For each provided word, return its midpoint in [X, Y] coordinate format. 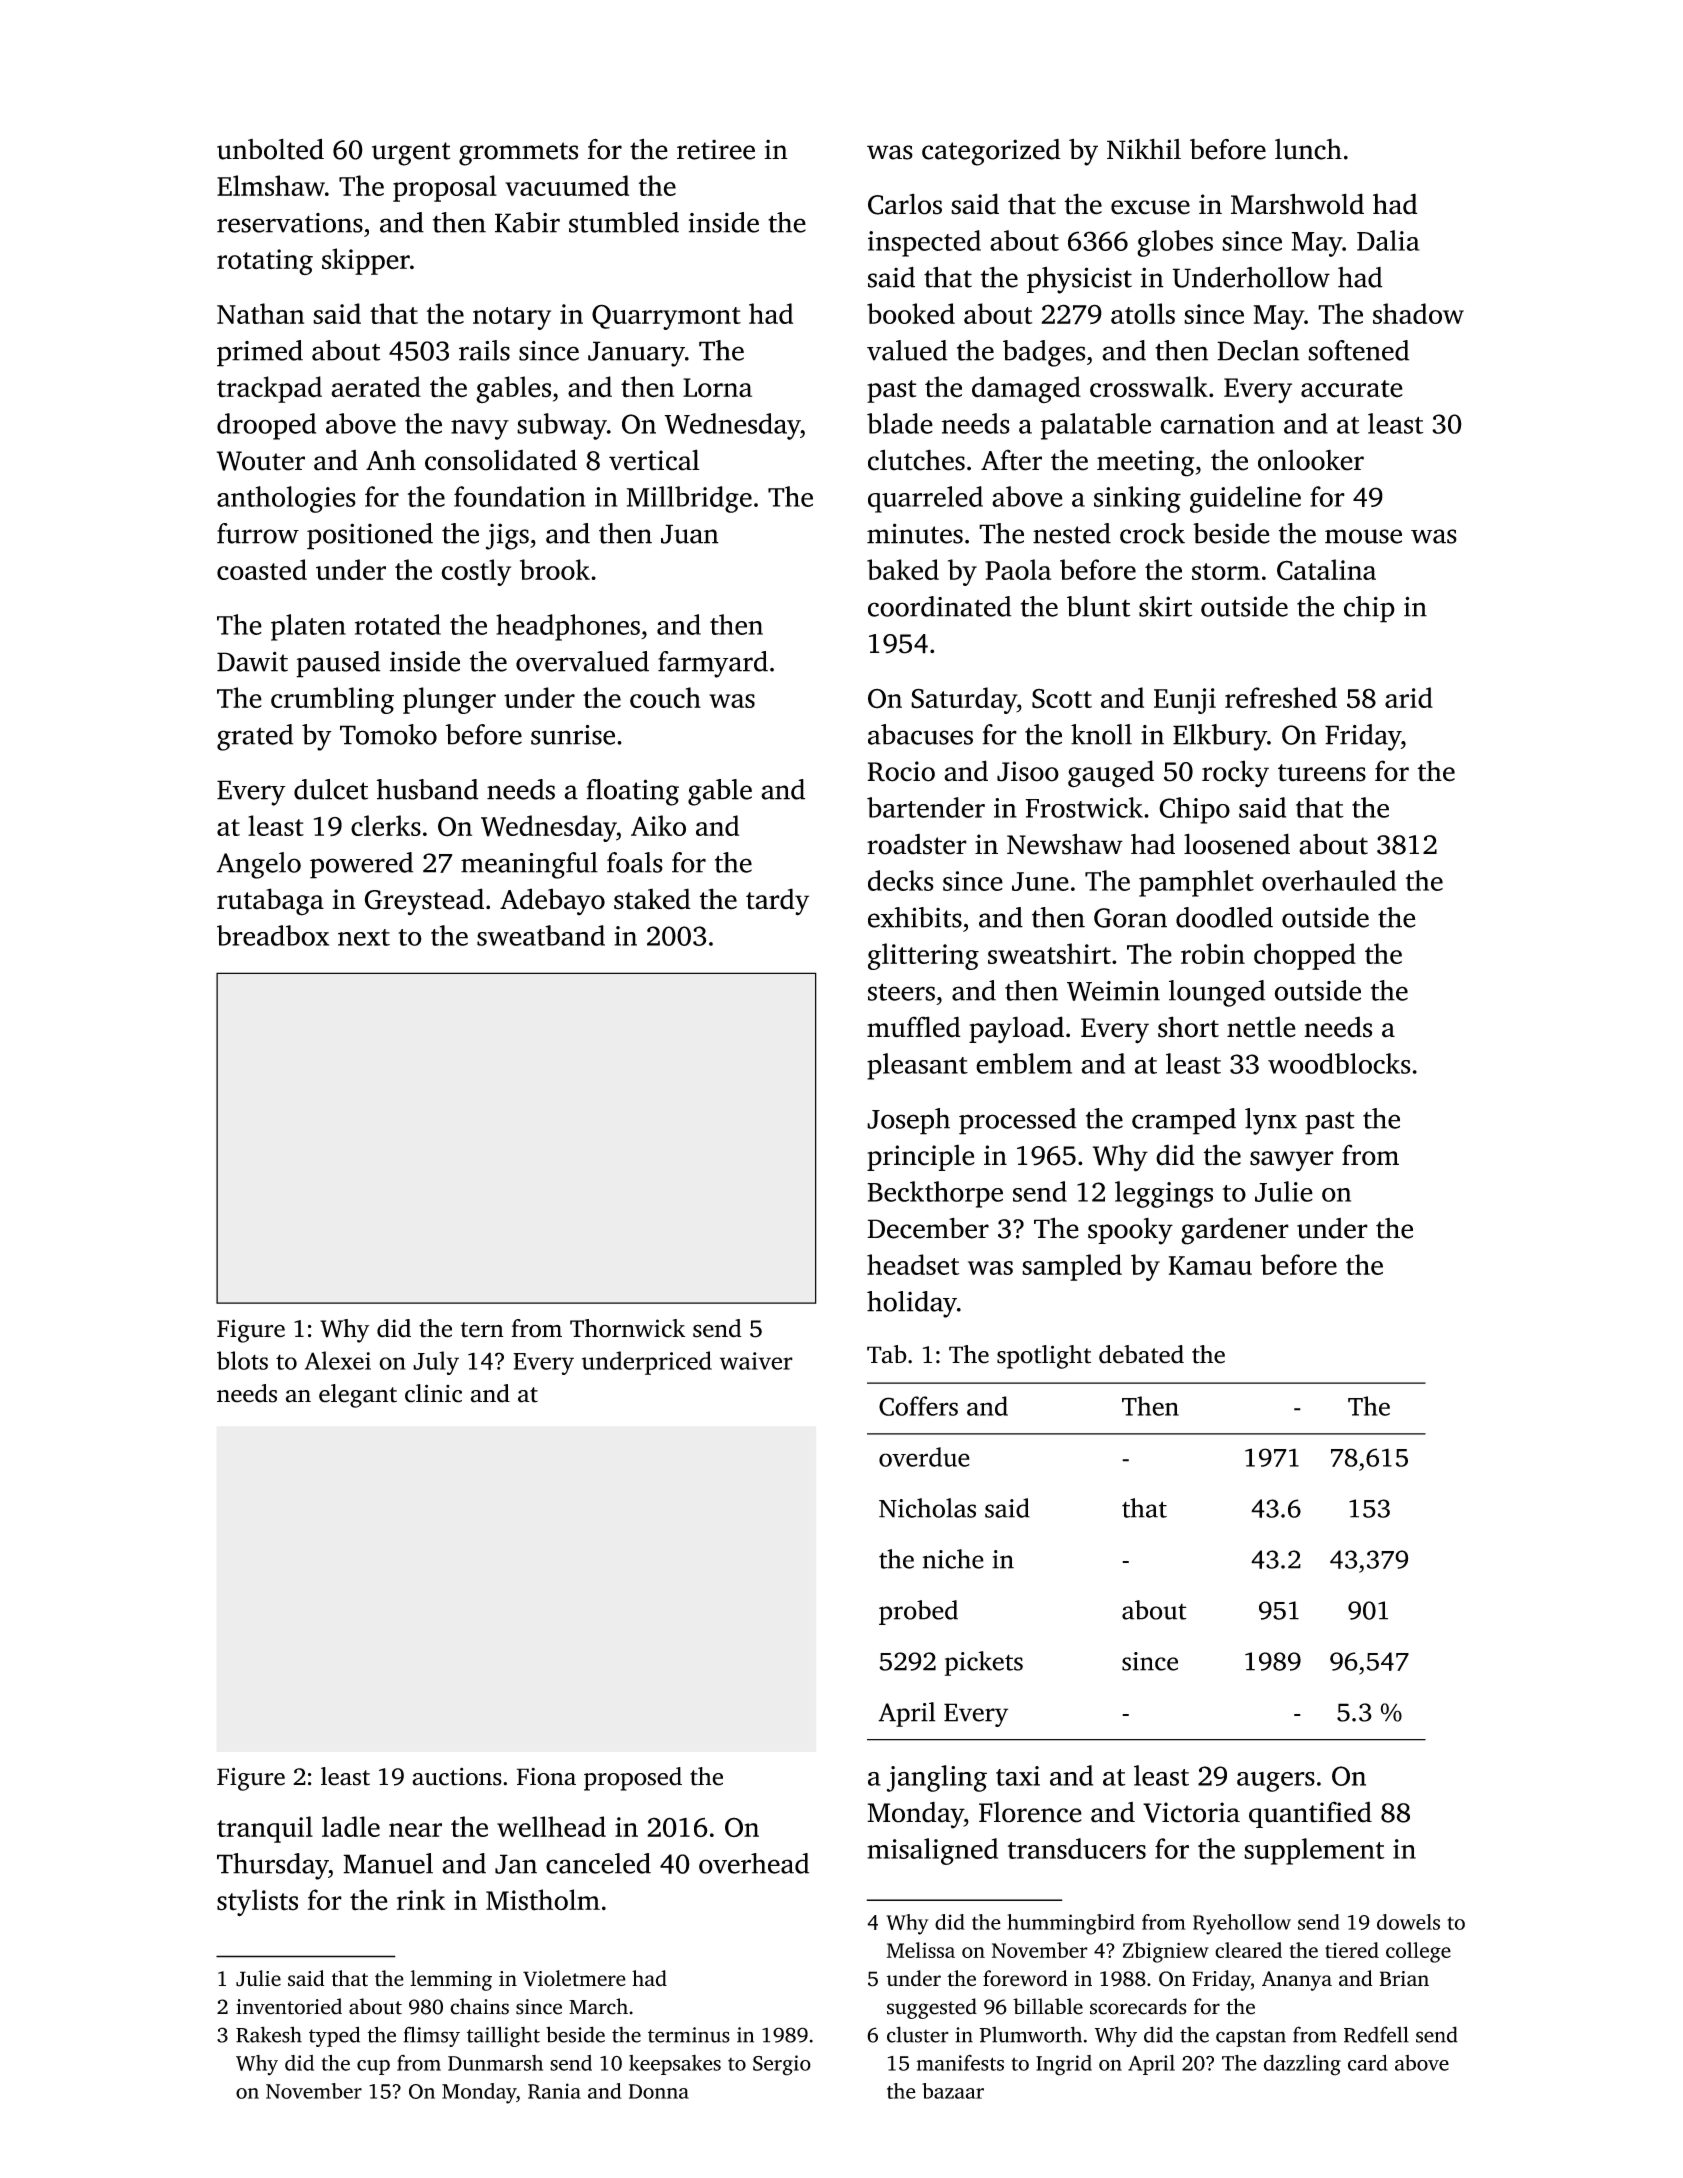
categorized [991, 152]
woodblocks [1339, 1063]
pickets [984, 1663]
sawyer [1292, 1161]
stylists [257, 1903]
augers [1276, 1782]
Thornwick [627, 1328]
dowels [1408, 1922]
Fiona [546, 1777]
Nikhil [1144, 148]
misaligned [932, 1851]
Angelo [258, 865]
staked [652, 899]
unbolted [270, 149]
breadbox [273, 935]
